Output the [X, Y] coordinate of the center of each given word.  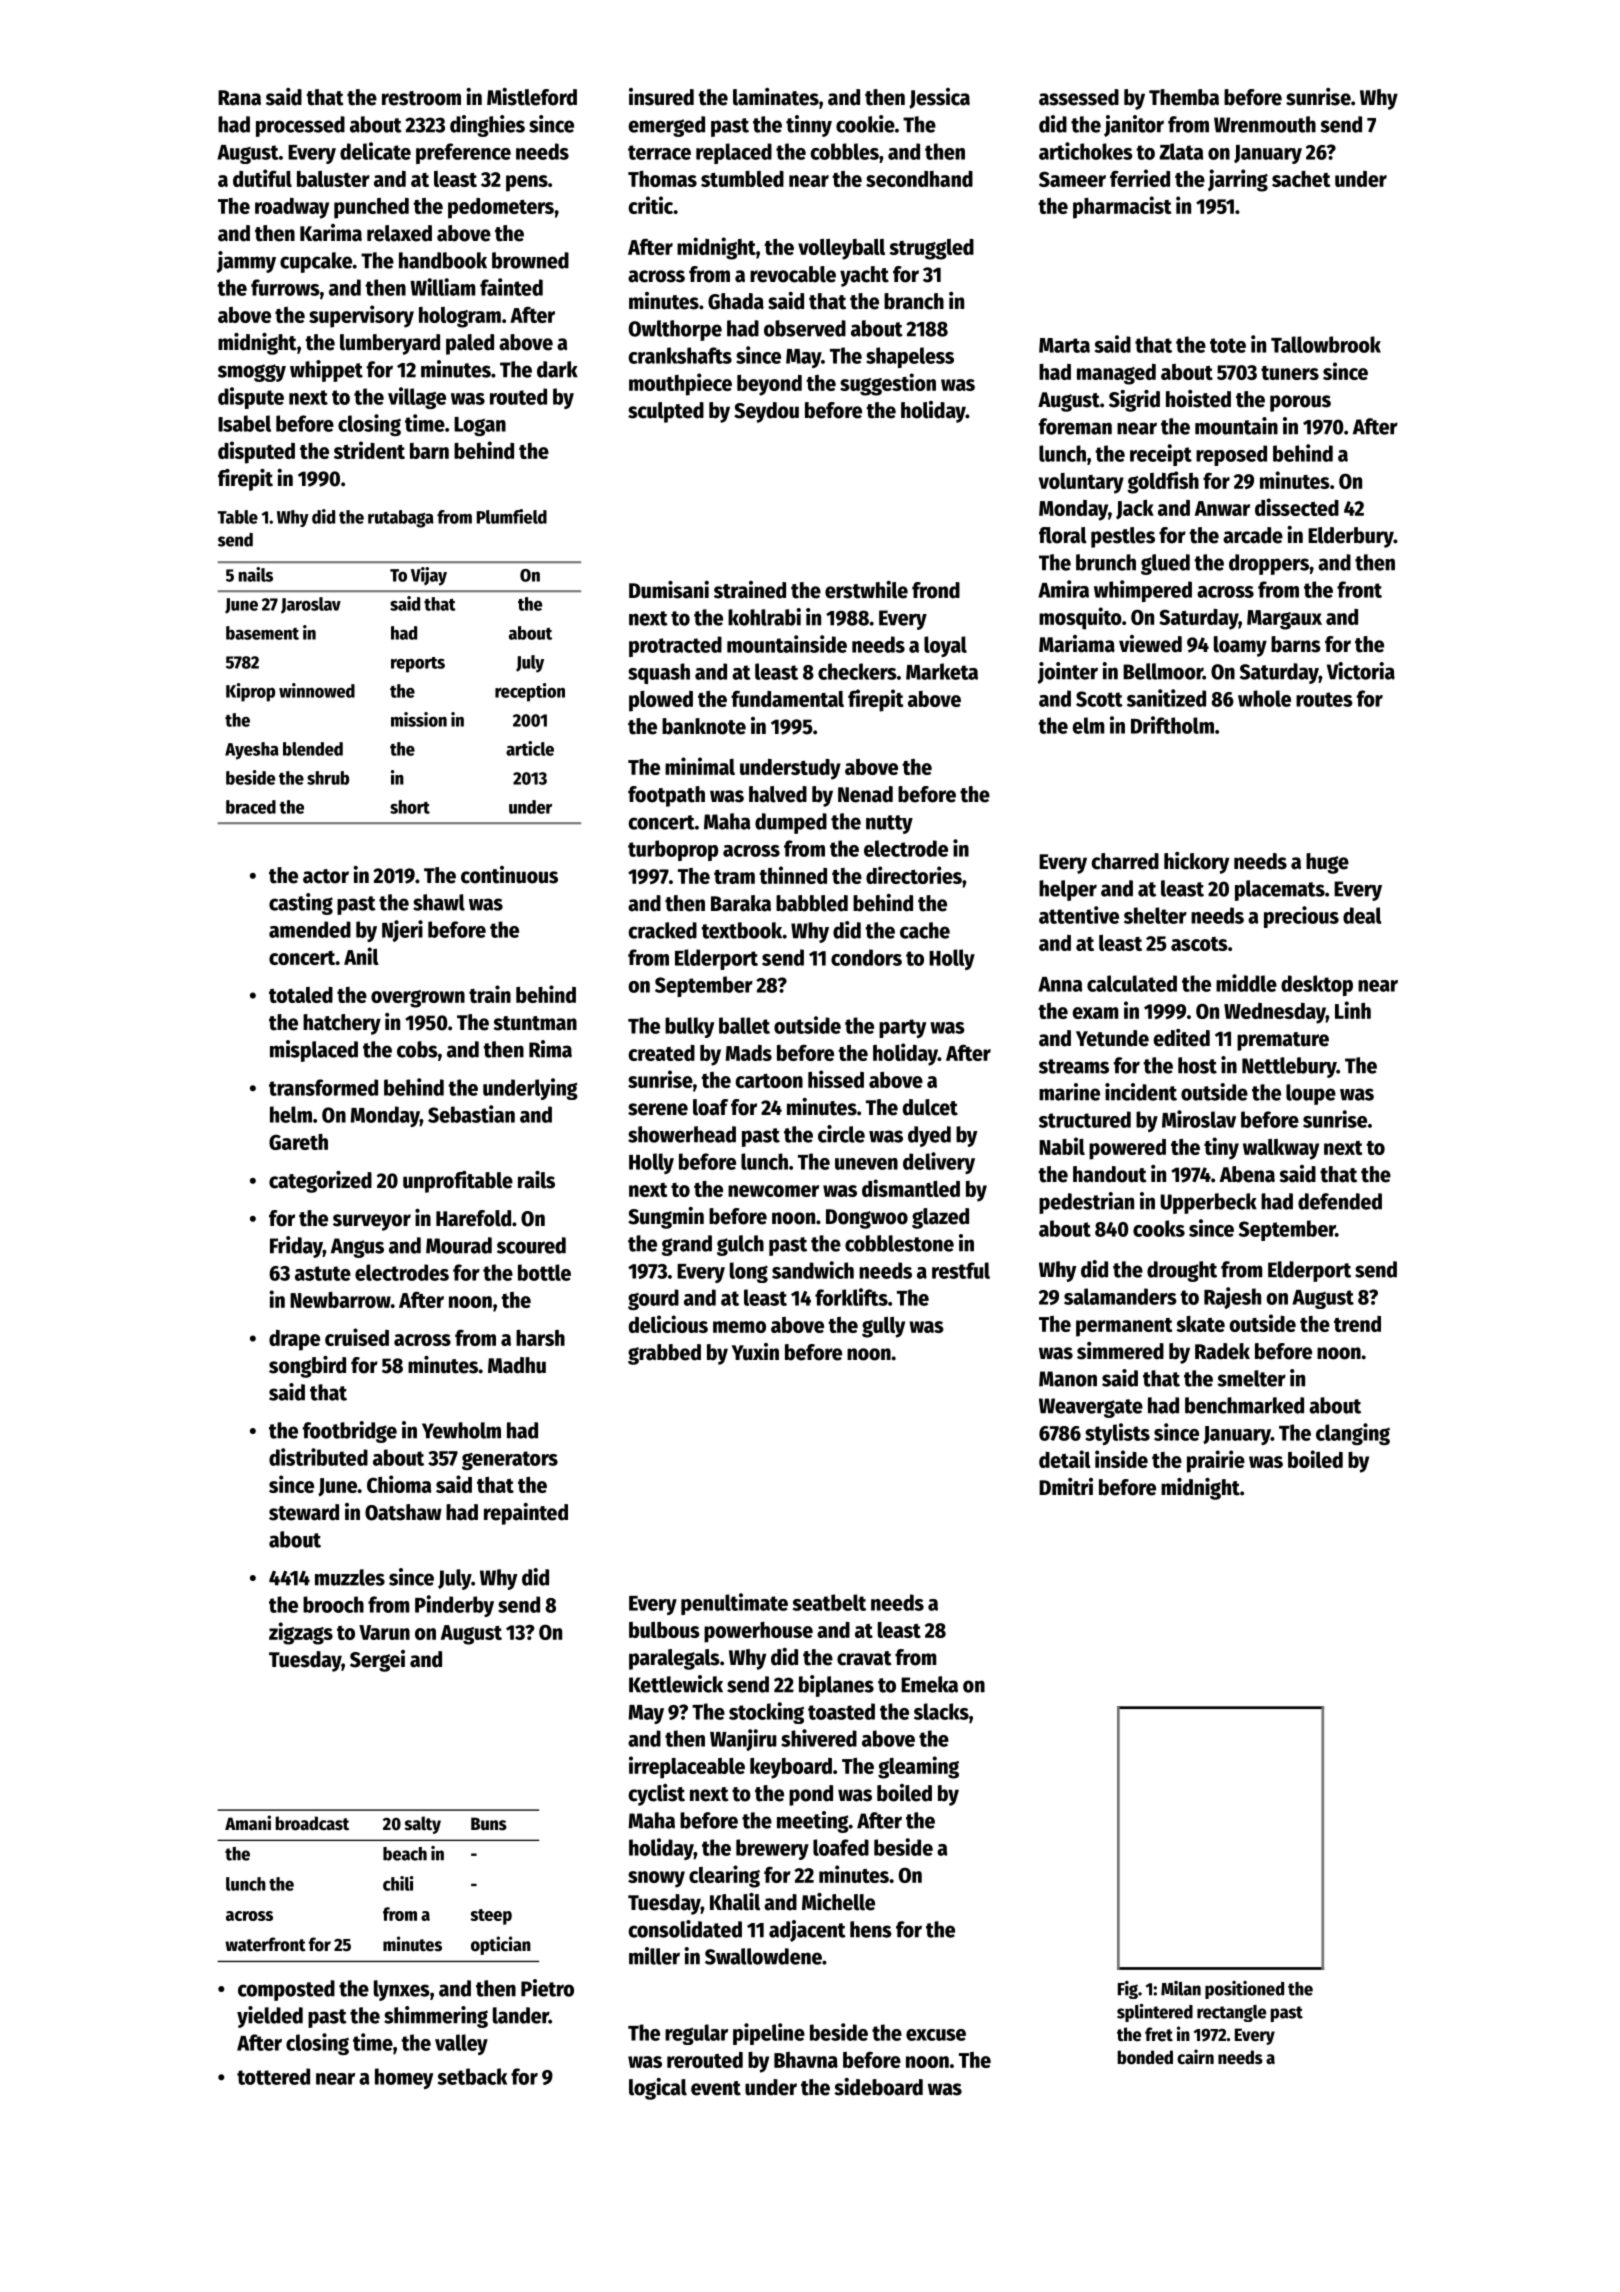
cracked [662, 930]
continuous [509, 875]
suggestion [888, 384]
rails [536, 1180]
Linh [1353, 1010]
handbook [443, 260]
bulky [689, 1027]
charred [1125, 861]
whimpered [1143, 591]
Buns [489, 1824]
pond [811, 1795]
